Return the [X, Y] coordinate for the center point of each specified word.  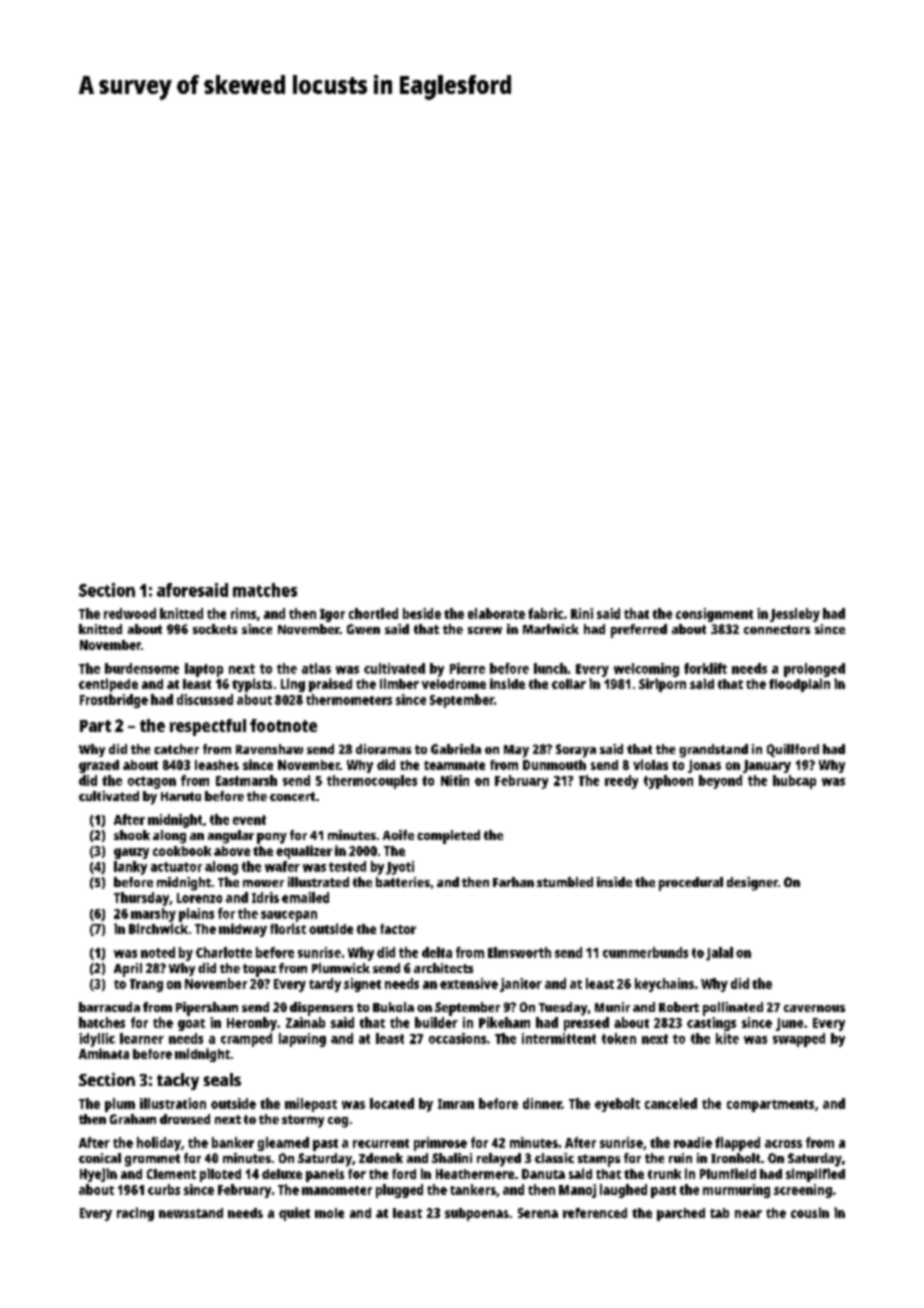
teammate [454, 765]
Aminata [104, 1053]
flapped [737, 1144]
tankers [473, 1189]
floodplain [799, 685]
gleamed [283, 1144]
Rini [582, 613]
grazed [99, 766]
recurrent [381, 1143]
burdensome [142, 668]
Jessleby [795, 615]
